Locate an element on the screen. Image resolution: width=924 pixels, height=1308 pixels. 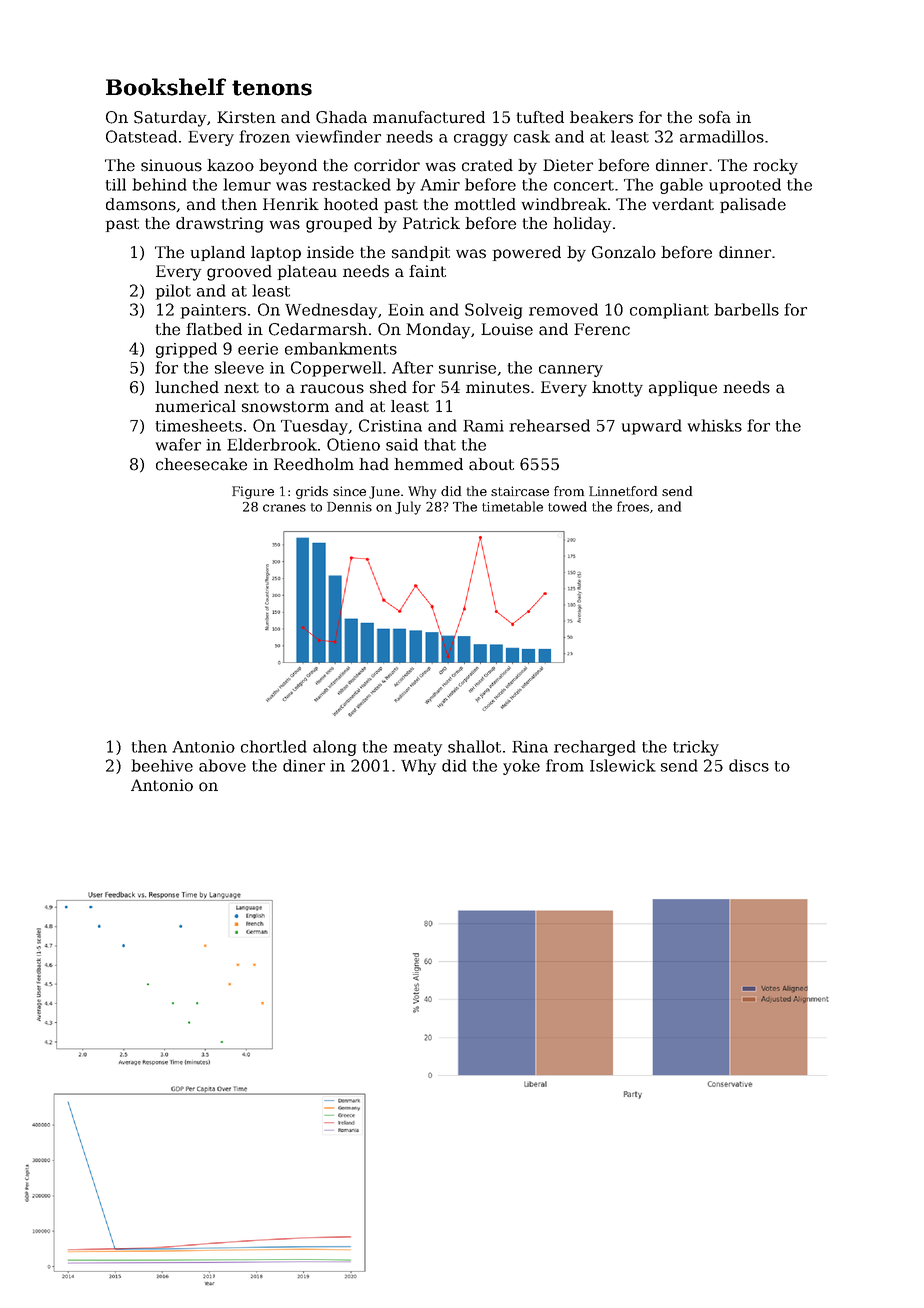
beehive is located at coordinates (162, 765).
